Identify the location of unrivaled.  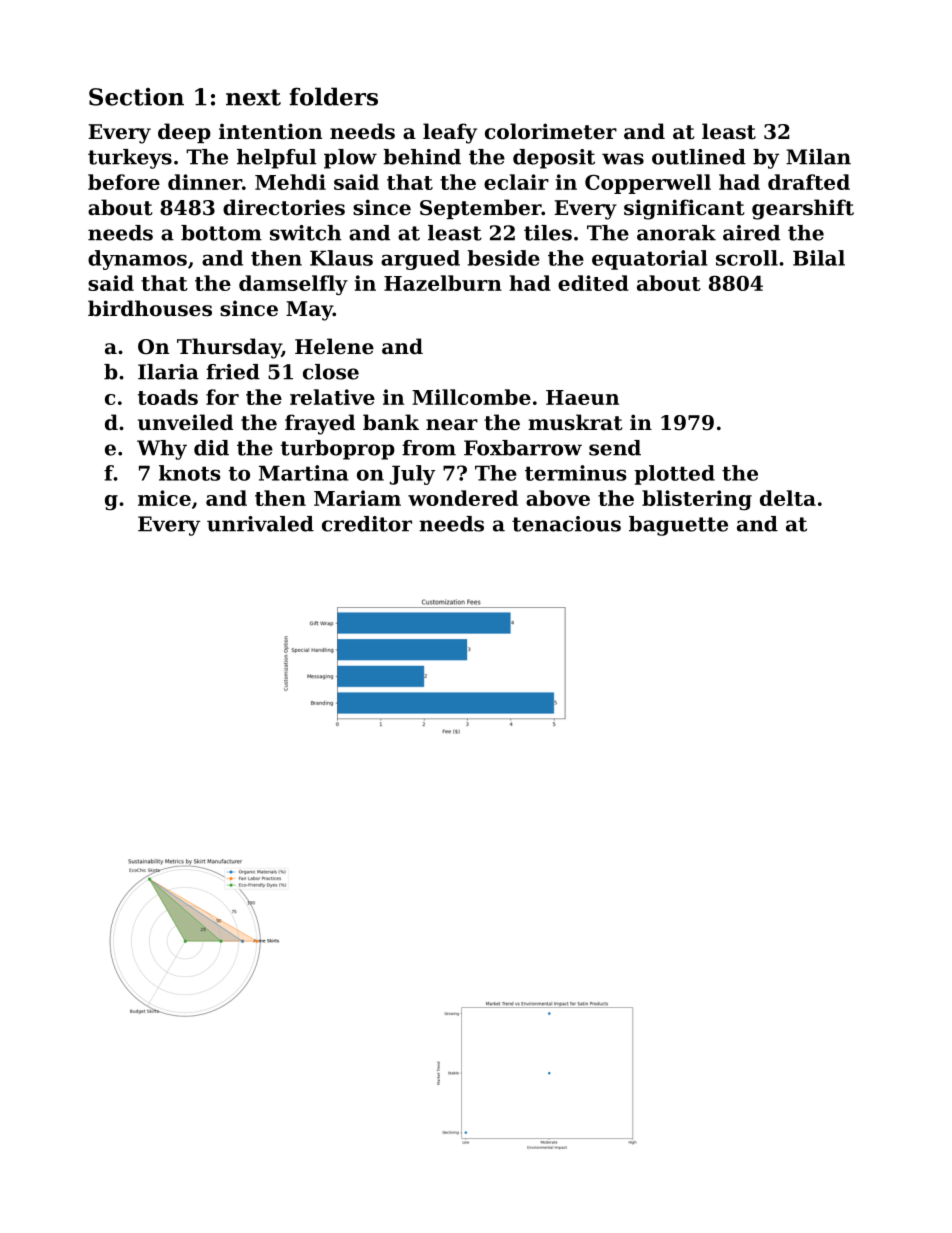
(260, 524).
